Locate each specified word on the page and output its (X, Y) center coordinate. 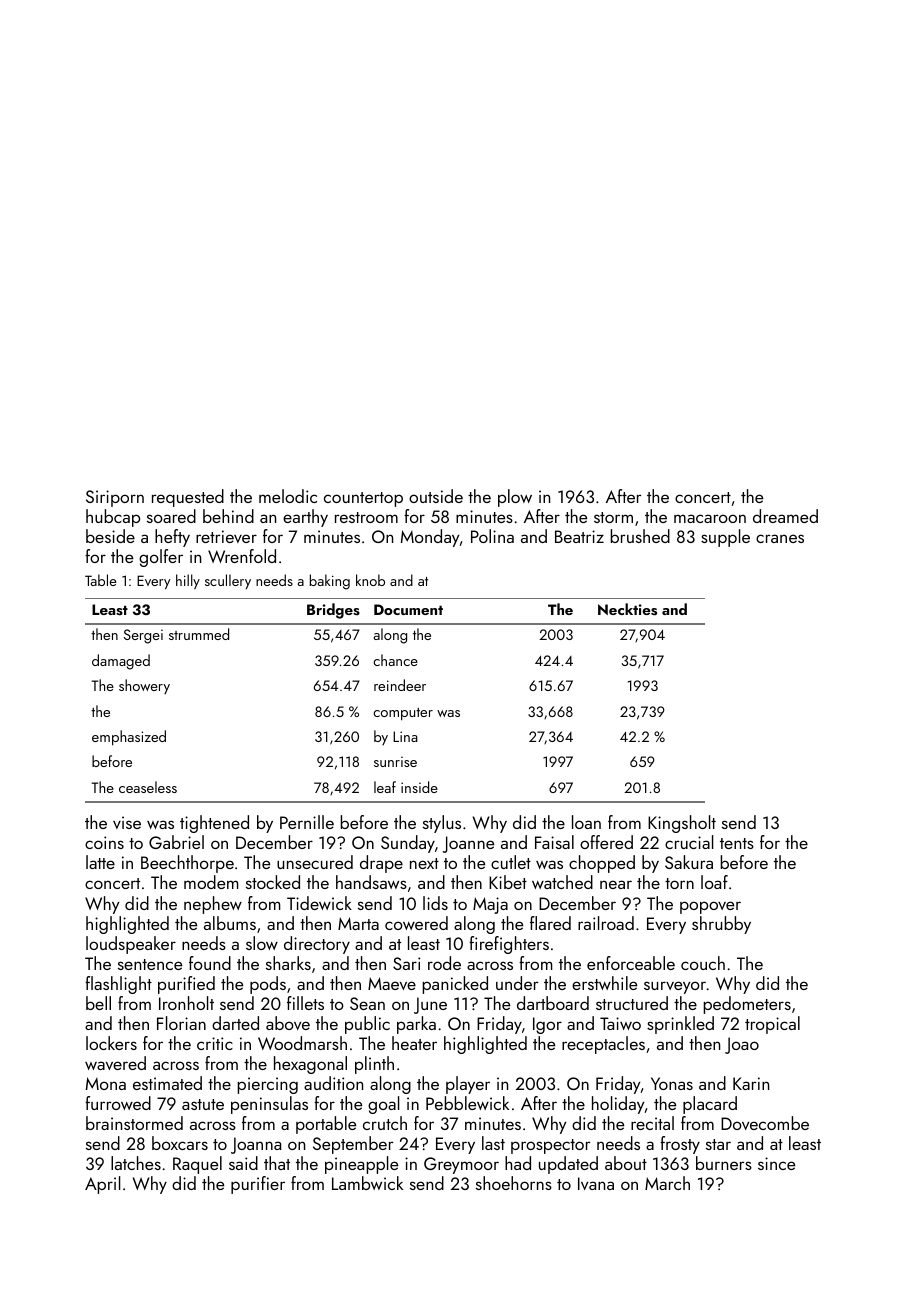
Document (408, 609)
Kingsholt (682, 824)
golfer (161, 558)
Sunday (408, 844)
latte (100, 862)
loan (586, 822)
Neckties (627, 609)
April (103, 1185)
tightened (214, 824)
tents (737, 843)
